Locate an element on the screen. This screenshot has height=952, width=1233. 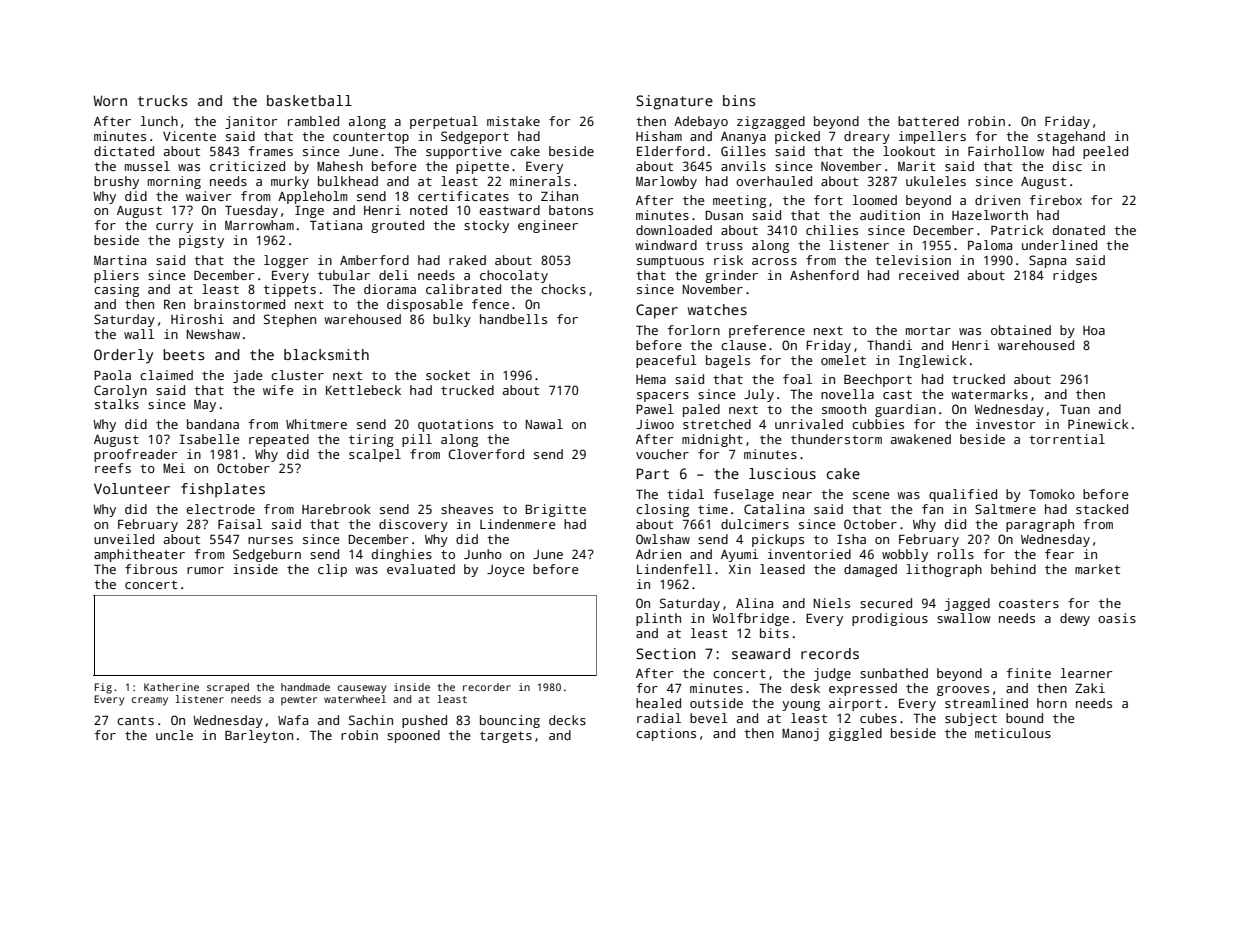
donated is located at coordinates (1079, 230).
